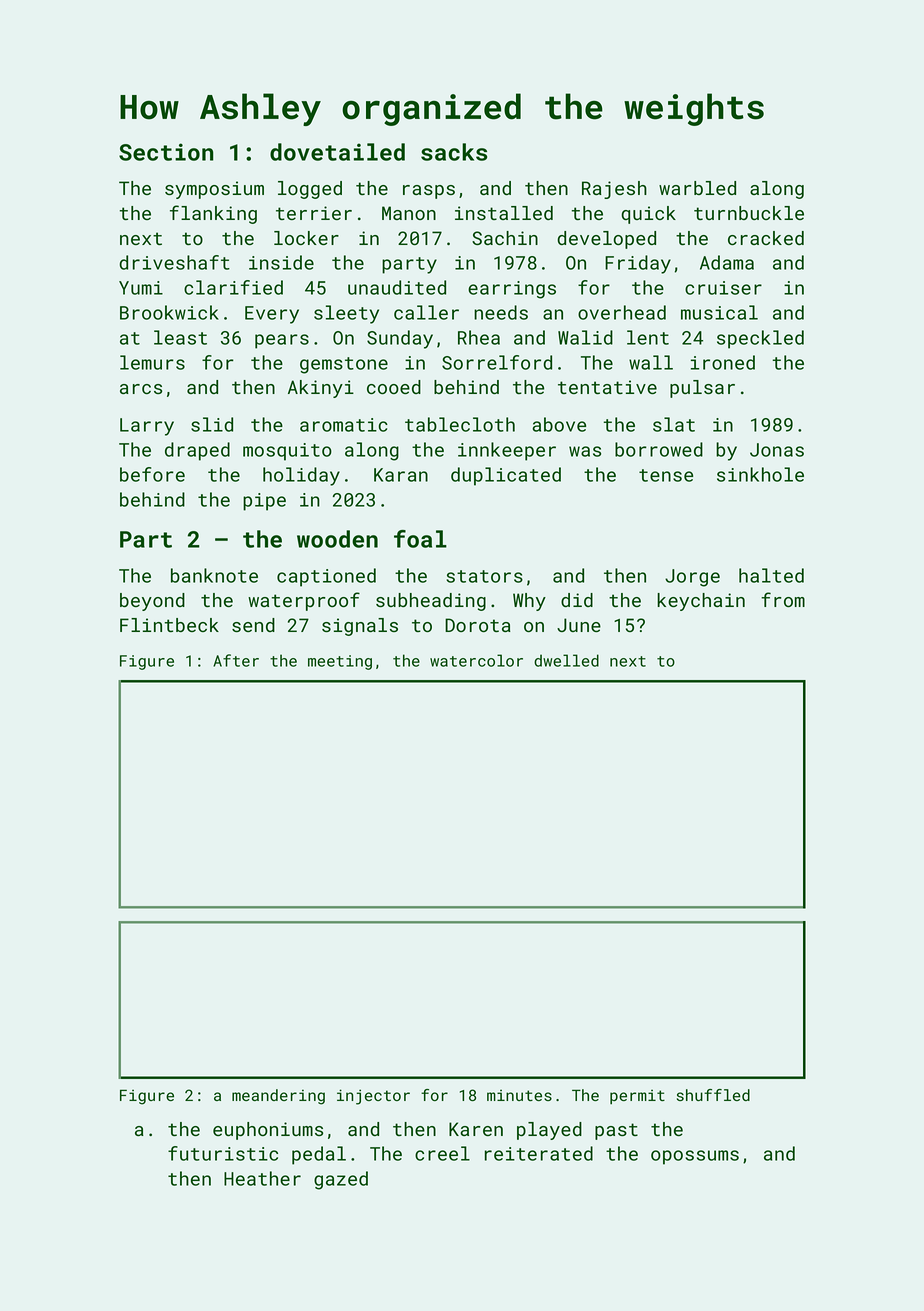 The image size is (924, 1311). I want to click on dwelled, so click(566, 660).
